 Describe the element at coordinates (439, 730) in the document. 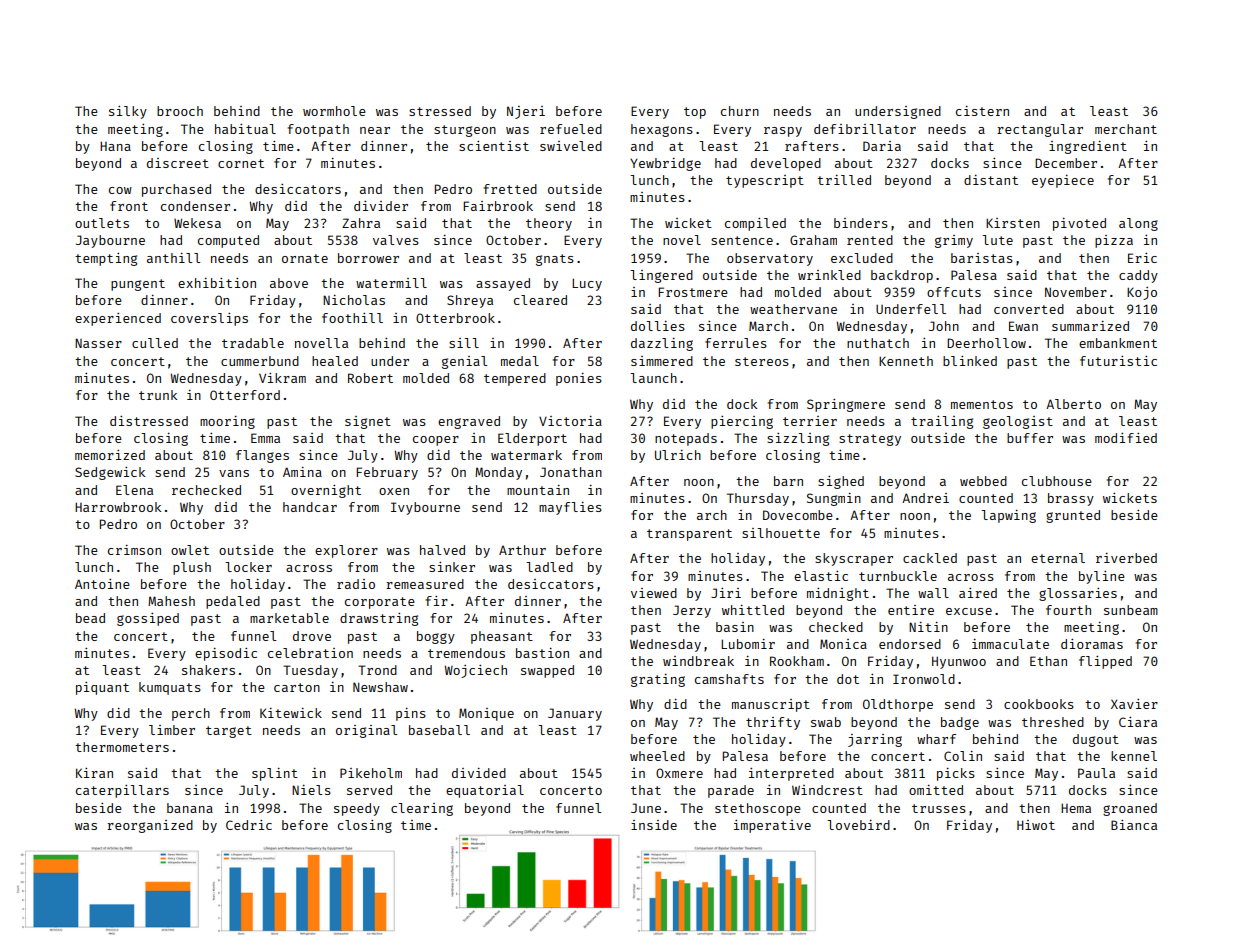

I see `baseball` at that location.
